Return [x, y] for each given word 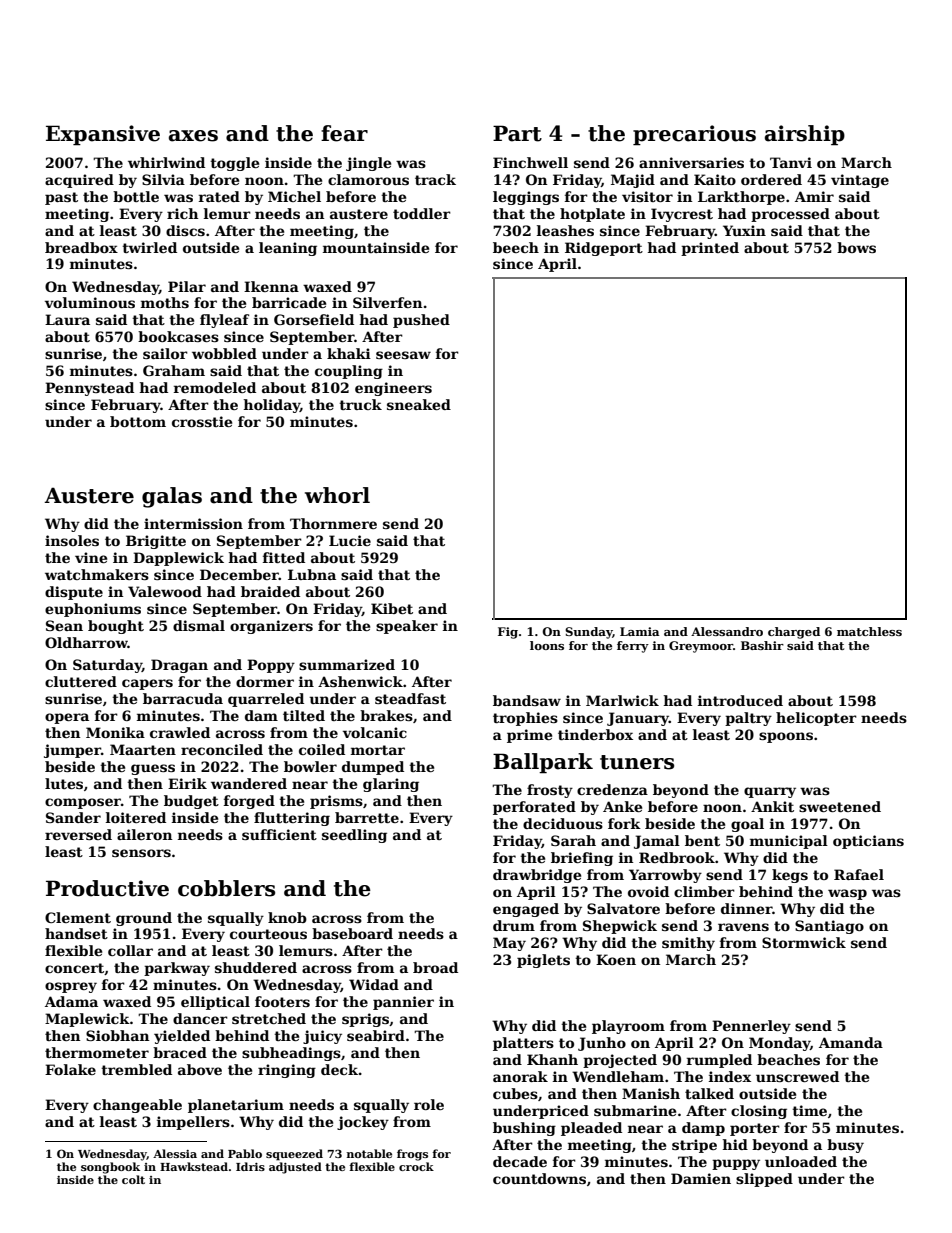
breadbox [81, 247]
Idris [250, 1166]
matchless [869, 631]
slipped [764, 1180]
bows [856, 247]
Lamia [639, 631]
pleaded [591, 1129]
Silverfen [387, 302]
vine [91, 557]
